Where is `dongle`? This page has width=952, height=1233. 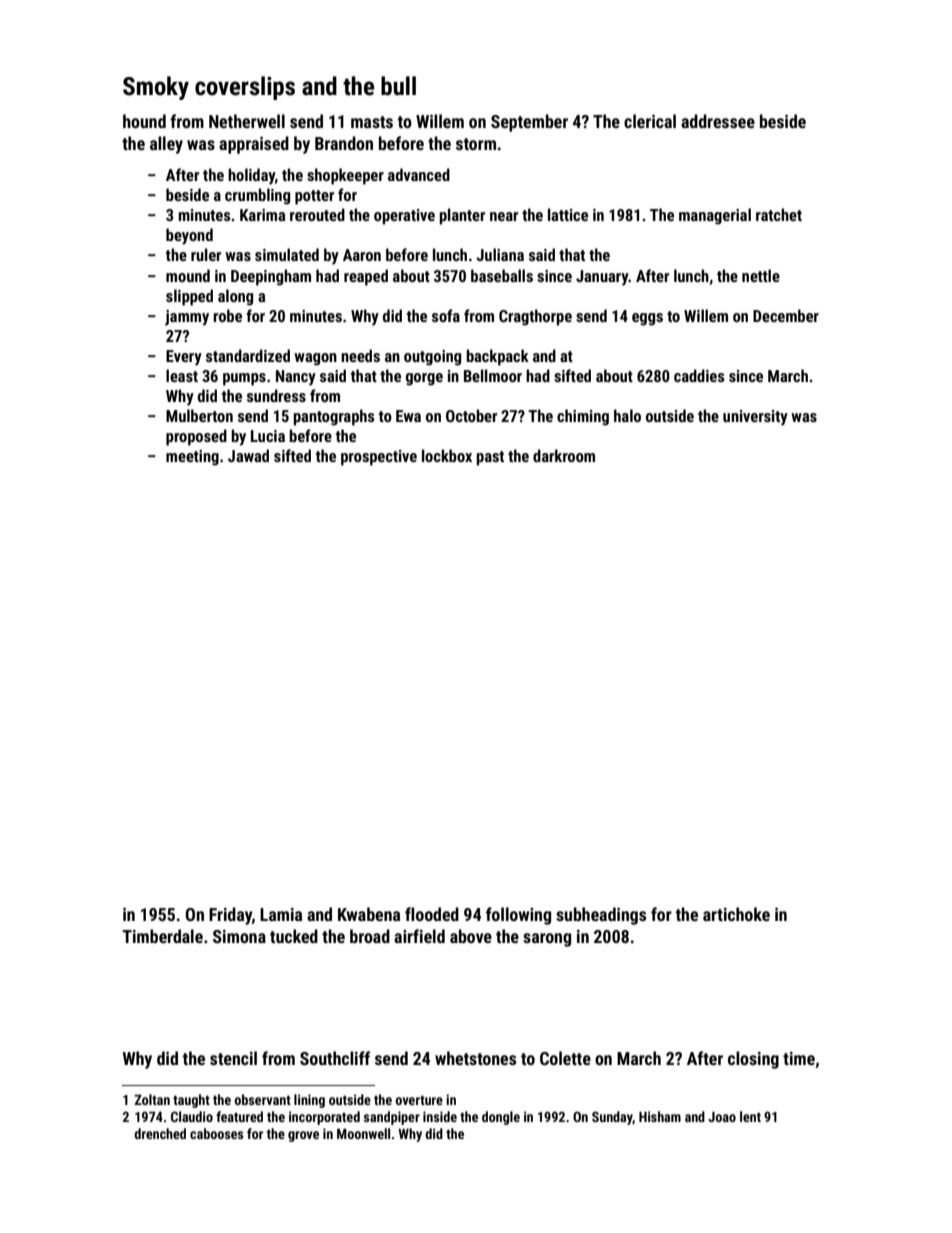 dongle is located at coordinates (501, 1118).
